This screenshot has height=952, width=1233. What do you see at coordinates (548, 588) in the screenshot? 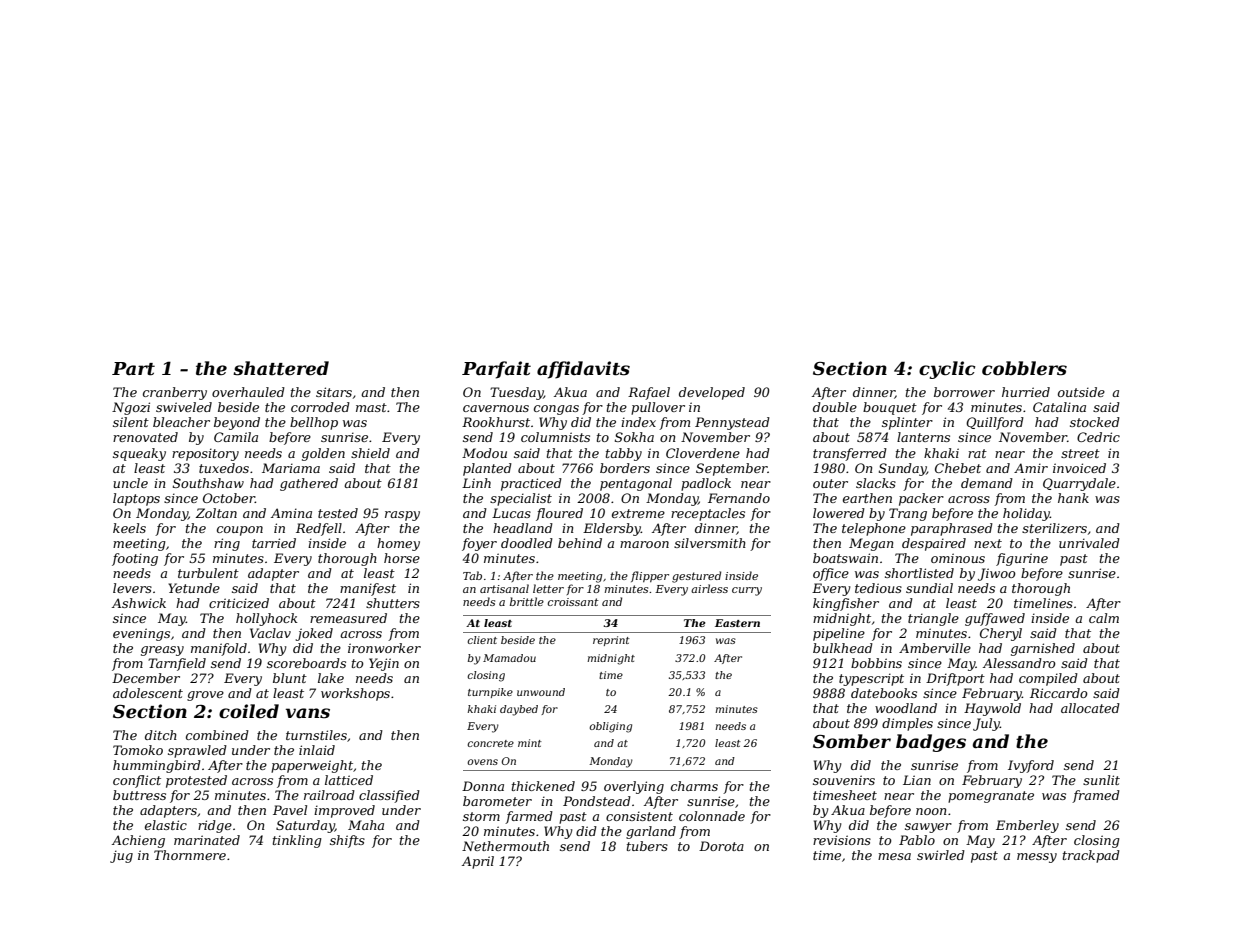
I see `letter` at bounding box center [548, 588].
